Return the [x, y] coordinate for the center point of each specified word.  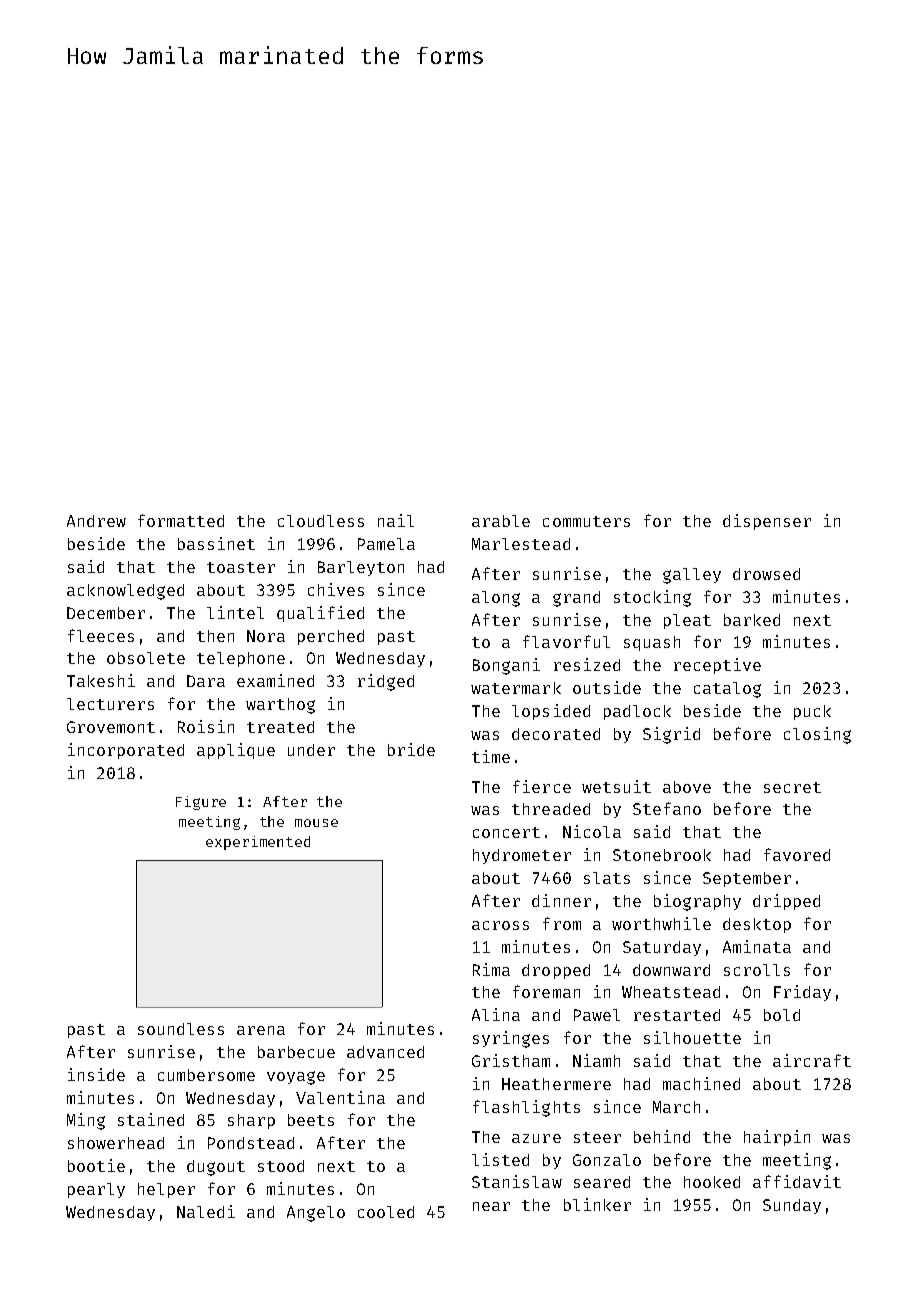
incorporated [126, 751]
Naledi [206, 1211]
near [491, 1206]
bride [411, 749]
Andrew [96, 521]
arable [501, 521]
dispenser [767, 522]
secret [792, 787]
